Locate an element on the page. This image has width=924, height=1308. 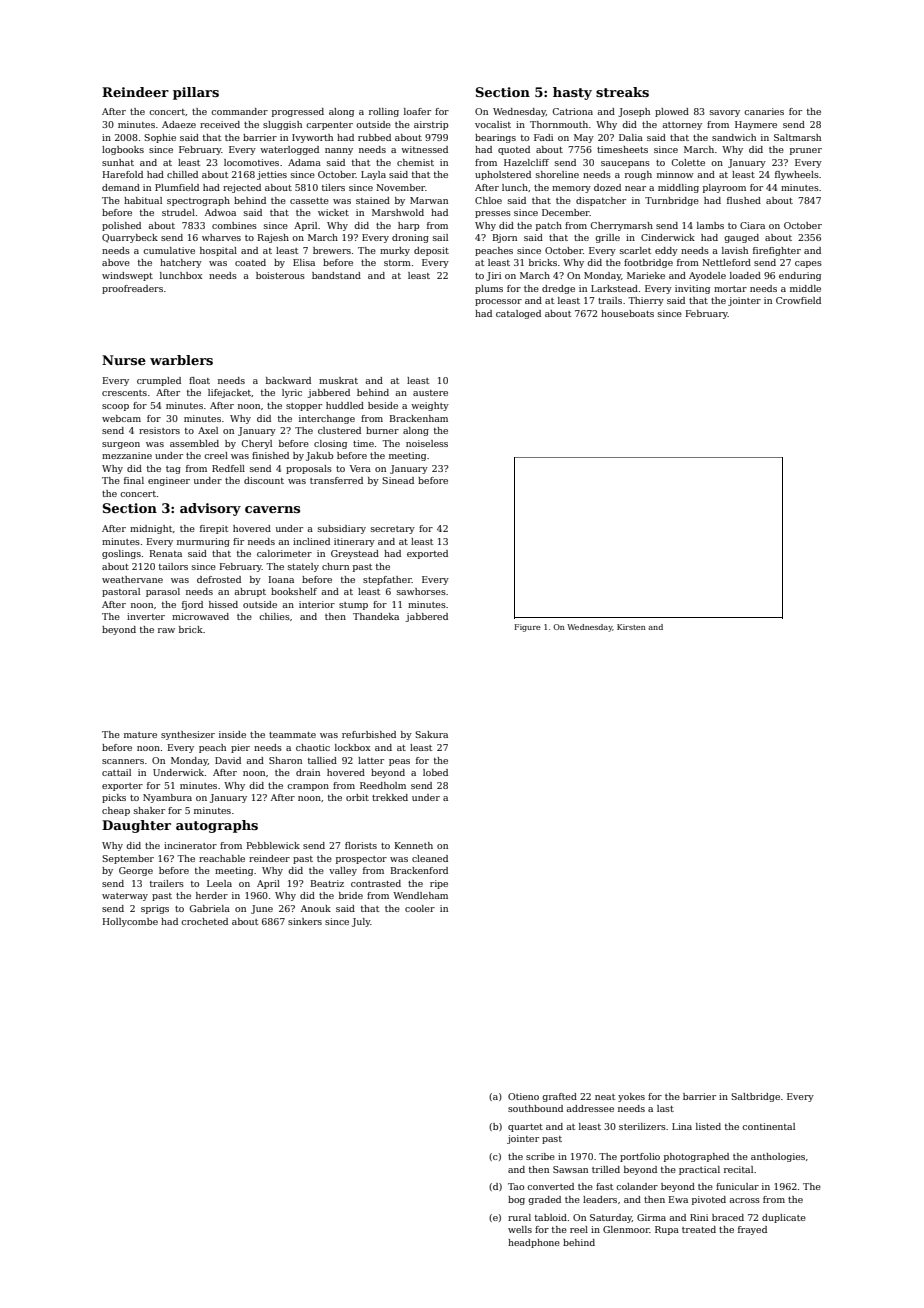
Hollycombe is located at coordinates (130, 922).
